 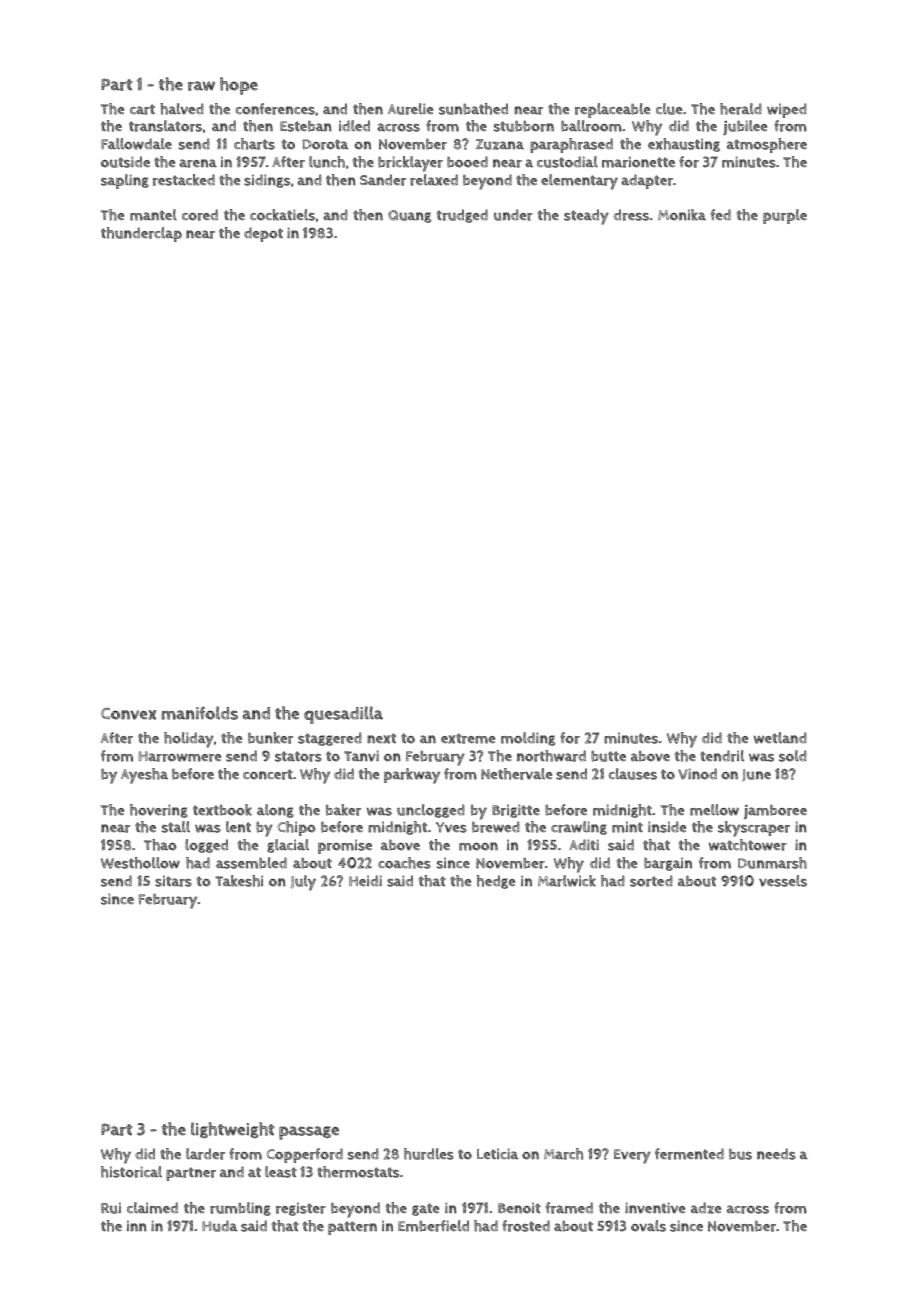 I want to click on cart, so click(x=142, y=109).
